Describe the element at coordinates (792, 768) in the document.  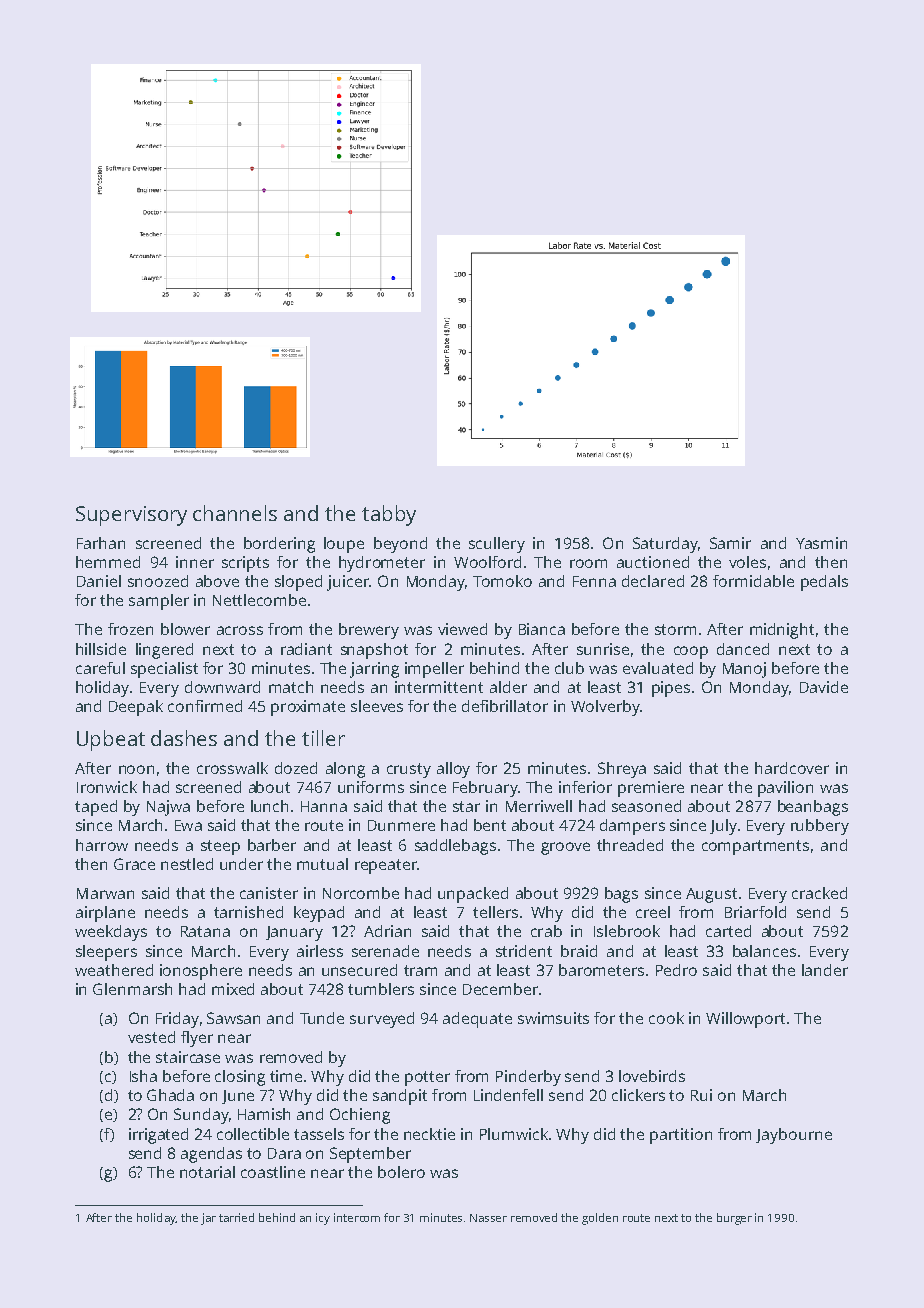
I see `hardcover` at that location.
